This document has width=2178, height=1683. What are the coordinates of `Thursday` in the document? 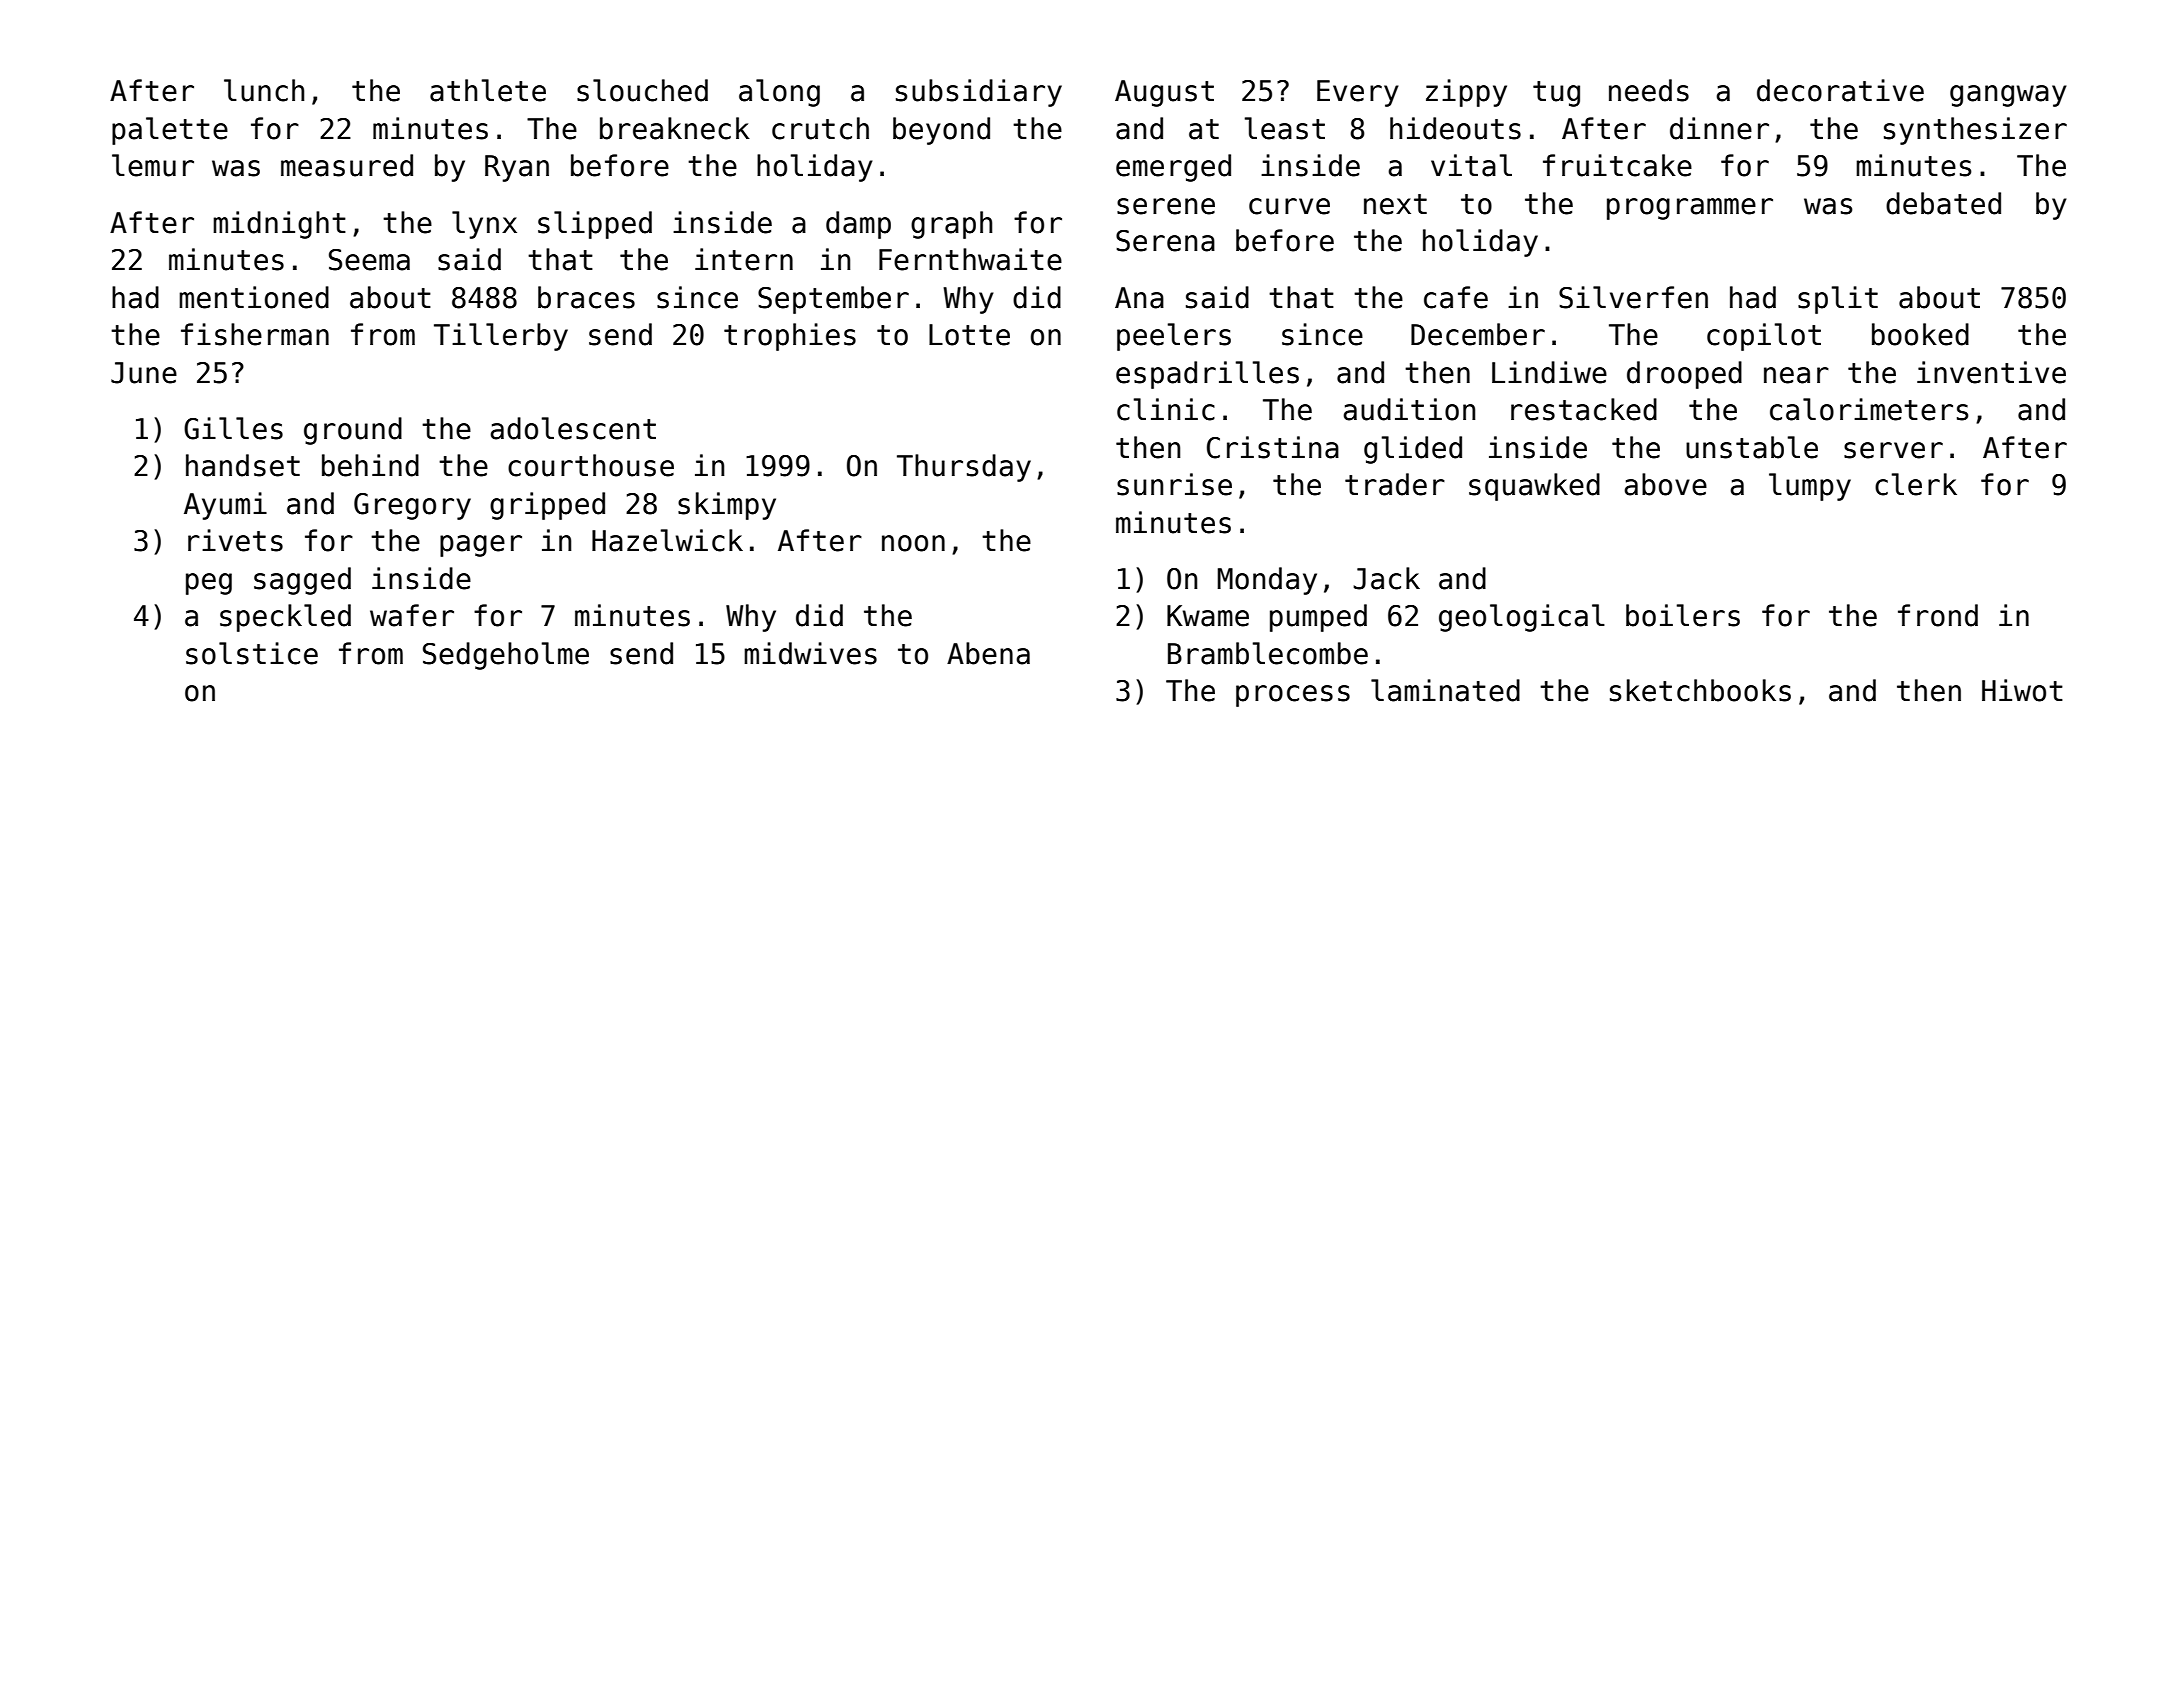 It's located at (964, 468).
